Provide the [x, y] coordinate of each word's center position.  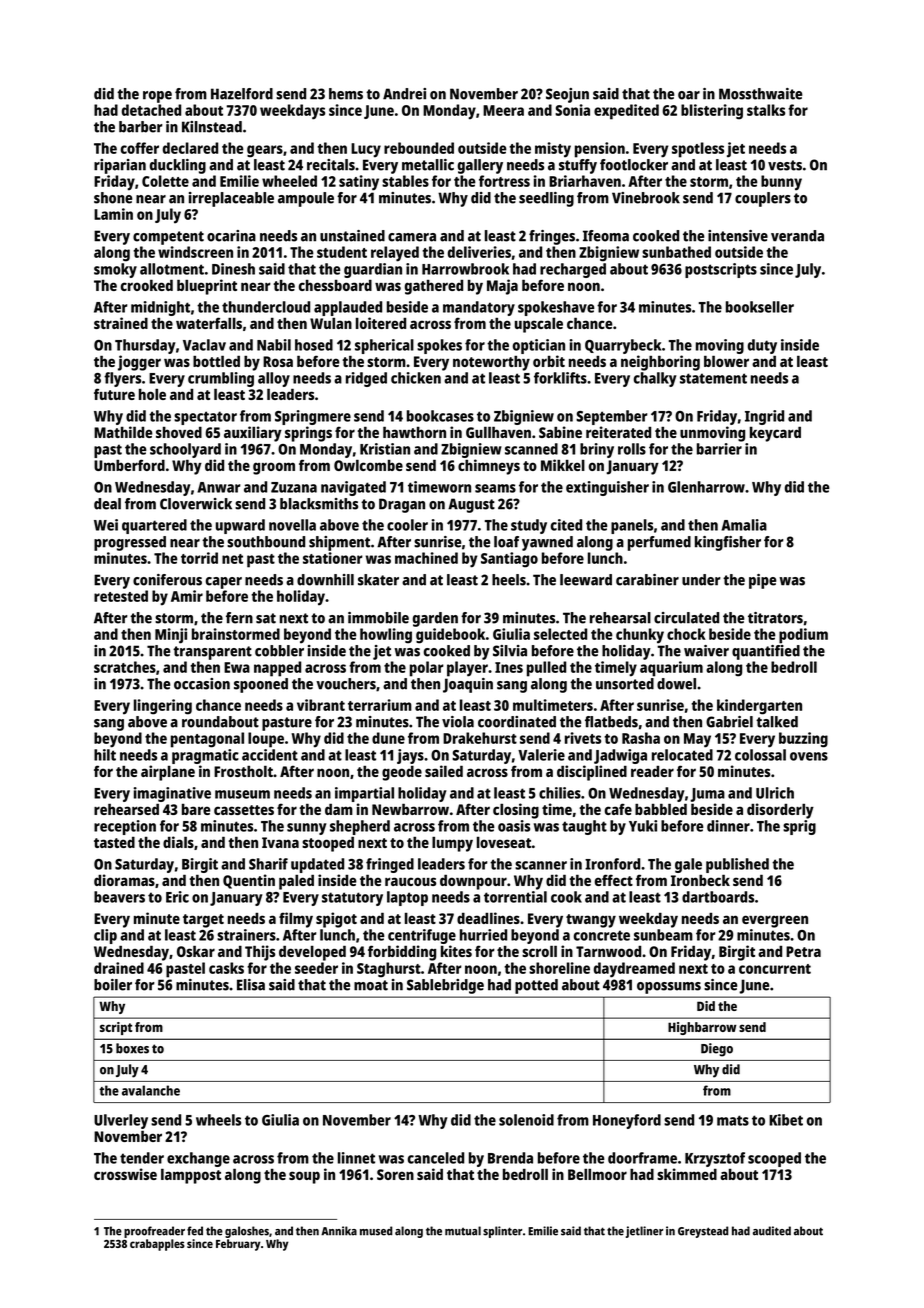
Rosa [278, 361]
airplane [168, 773]
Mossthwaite [760, 94]
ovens [809, 756]
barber [141, 127]
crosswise [125, 1174]
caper [224, 583]
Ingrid [764, 417]
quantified [766, 652]
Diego [717, 1050]
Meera [503, 110]
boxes [132, 1048]
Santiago [509, 560]
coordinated [517, 722]
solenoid [526, 1120]
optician [539, 346]
